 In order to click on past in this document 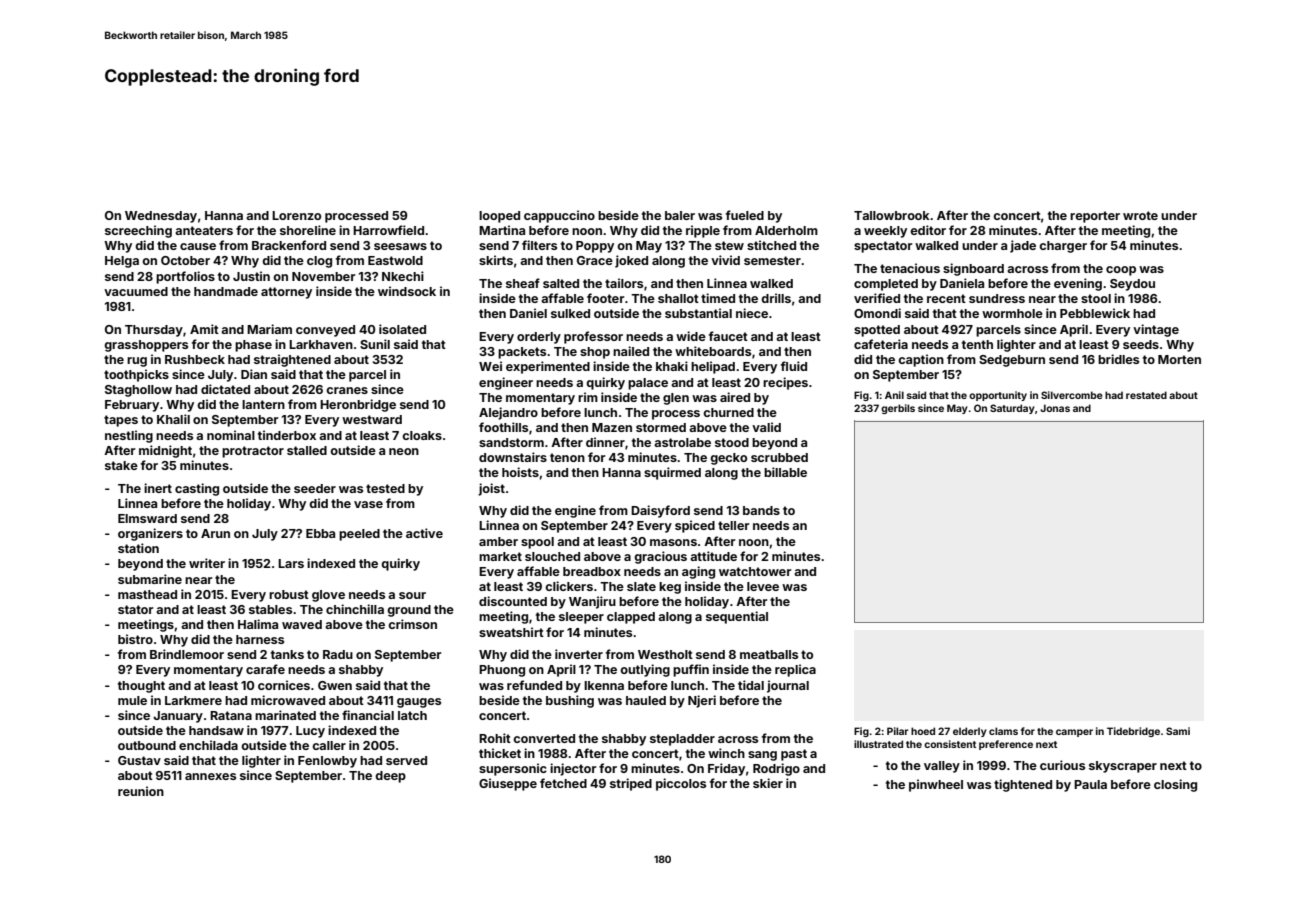, I will do `click(794, 755)`.
